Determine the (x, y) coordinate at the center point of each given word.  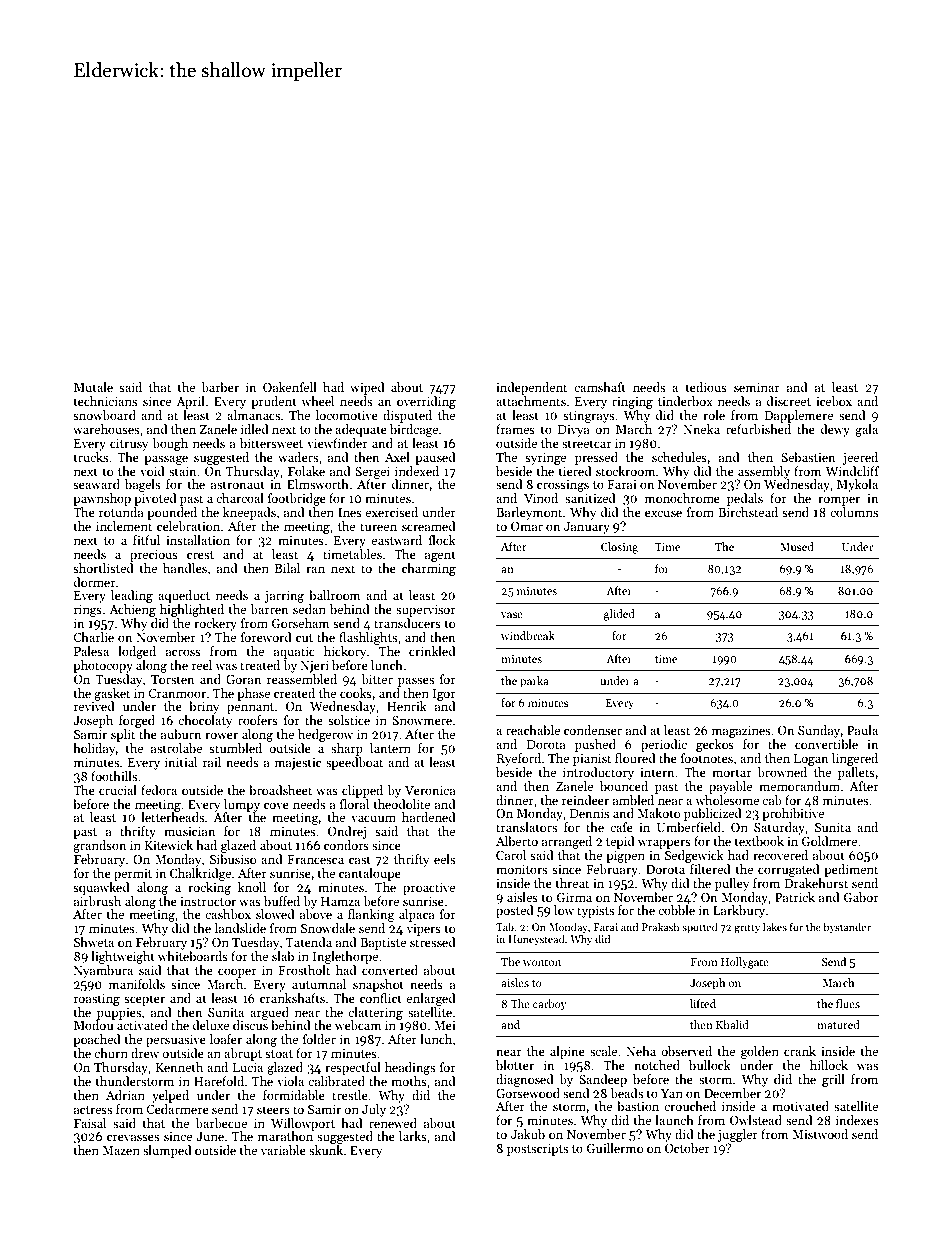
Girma (574, 897)
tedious (706, 387)
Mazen (121, 1150)
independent (531, 388)
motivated (800, 1106)
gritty (747, 928)
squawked (101, 888)
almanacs (253, 415)
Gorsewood (528, 1093)
